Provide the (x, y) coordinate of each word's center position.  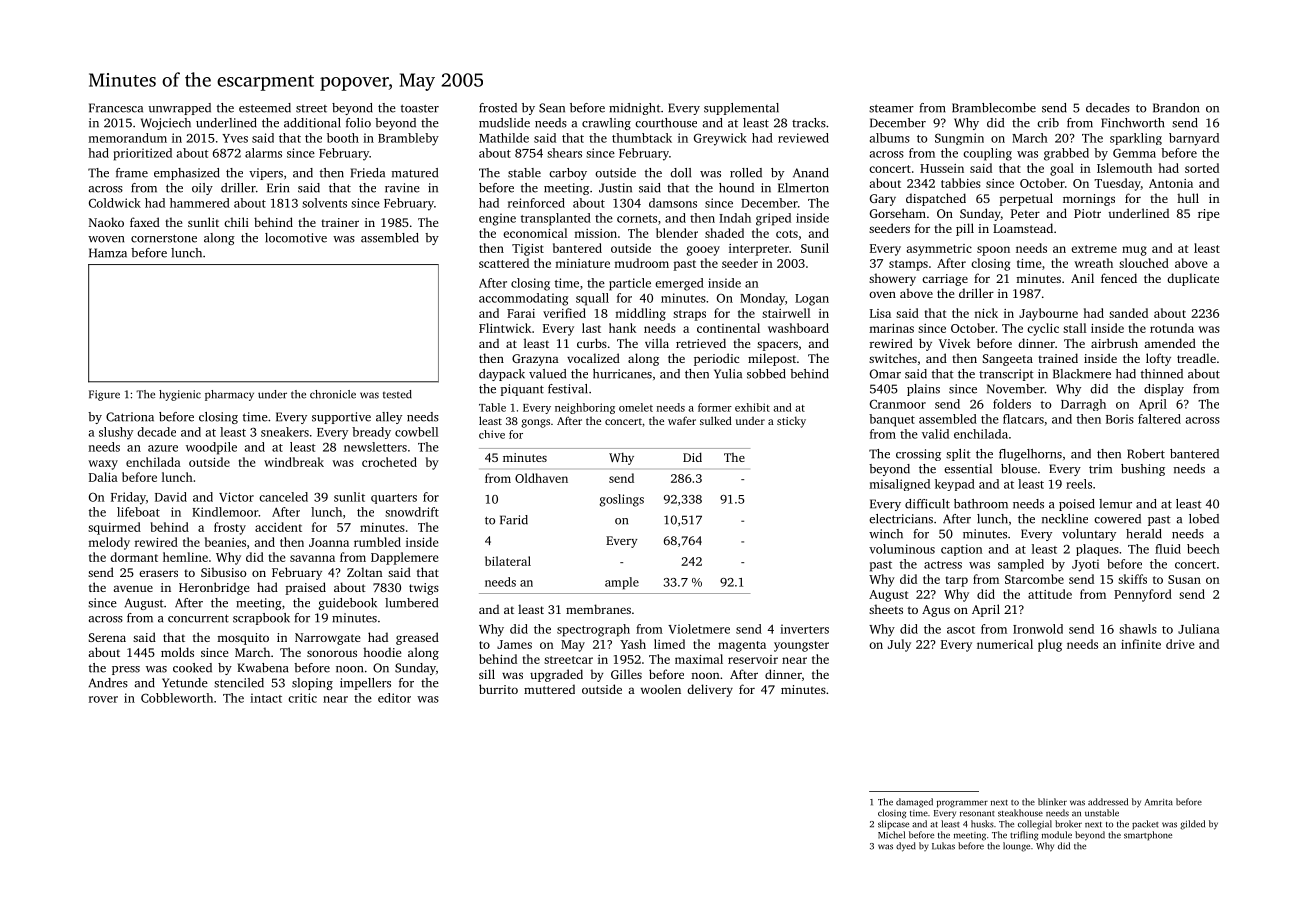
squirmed (114, 528)
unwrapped (179, 109)
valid (935, 434)
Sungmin (959, 139)
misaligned (899, 485)
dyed (906, 847)
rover (103, 699)
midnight (635, 109)
